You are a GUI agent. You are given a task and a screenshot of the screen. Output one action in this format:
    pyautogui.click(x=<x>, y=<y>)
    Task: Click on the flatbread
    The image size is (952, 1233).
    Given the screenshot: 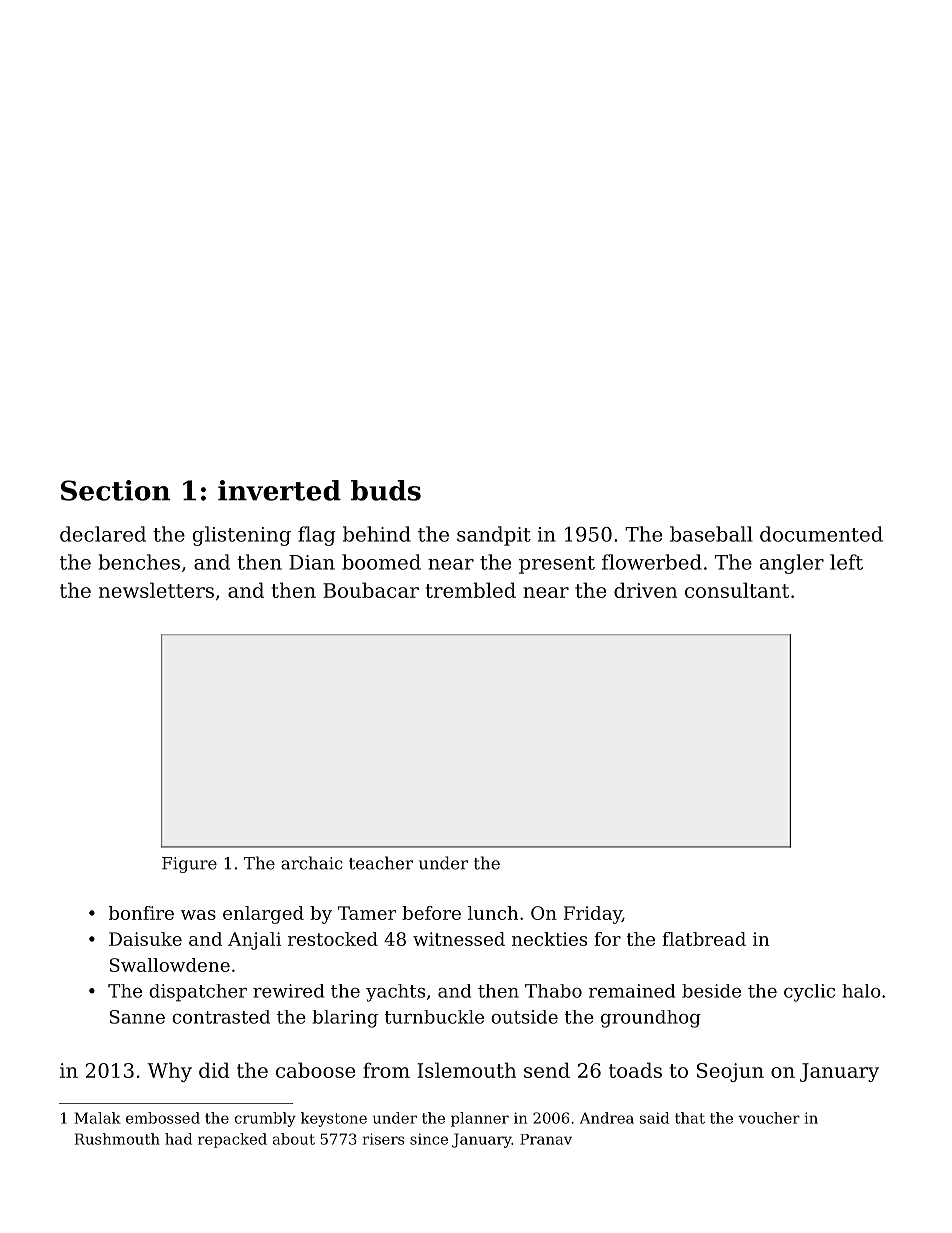 What is the action you would take?
    pyautogui.click(x=704, y=939)
